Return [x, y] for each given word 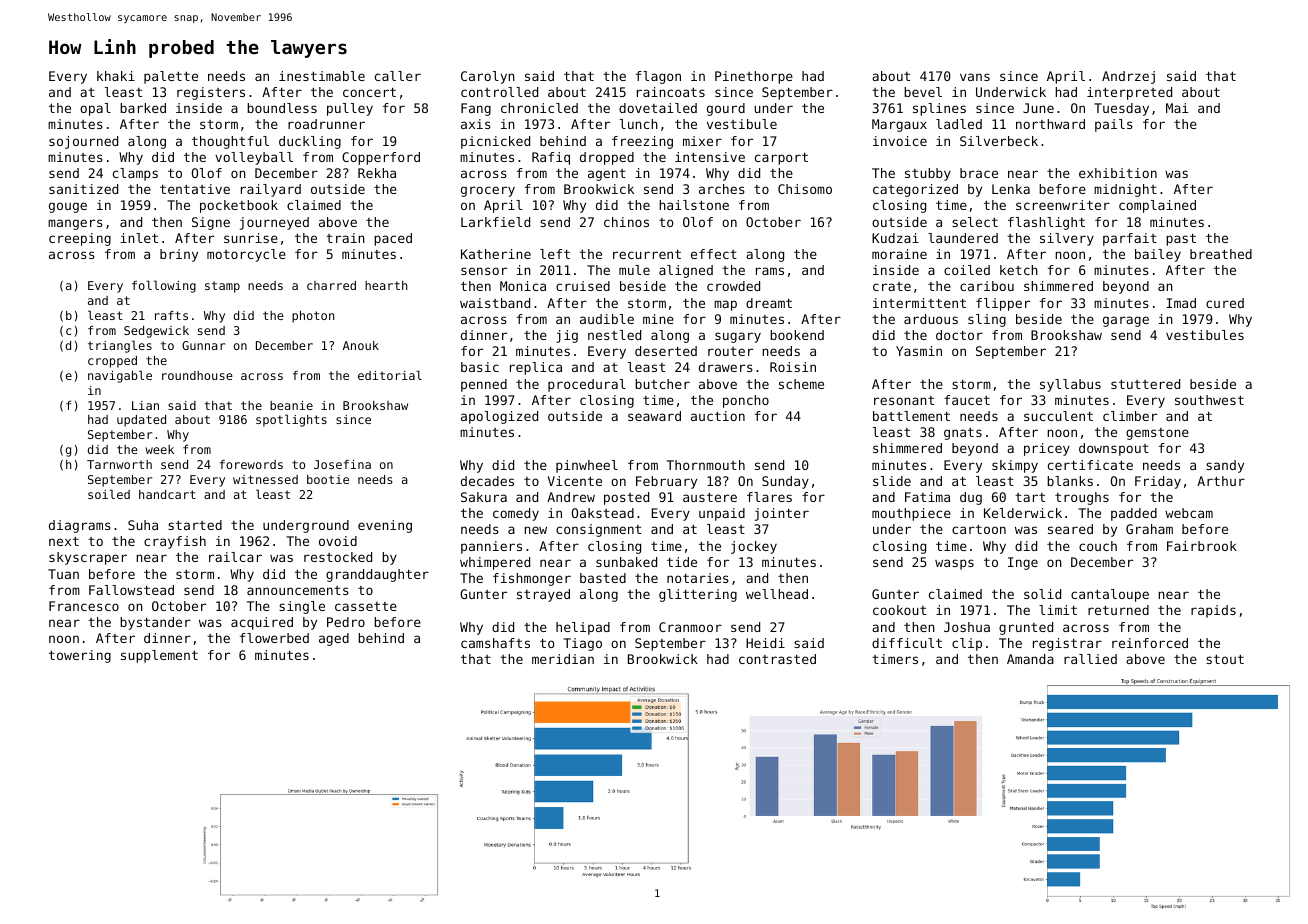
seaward [654, 416]
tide [682, 562]
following [164, 286]
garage [1126, 321]
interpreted [1129, 93]
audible [607, 319]
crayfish [175, 542]
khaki [116, 76]
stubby [928, 174]
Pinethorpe [754, 77]
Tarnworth [119, 464]
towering [80, 656]
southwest [1209, 400]
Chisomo [805, 189]
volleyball [254, 158]
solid [1042, 594]
